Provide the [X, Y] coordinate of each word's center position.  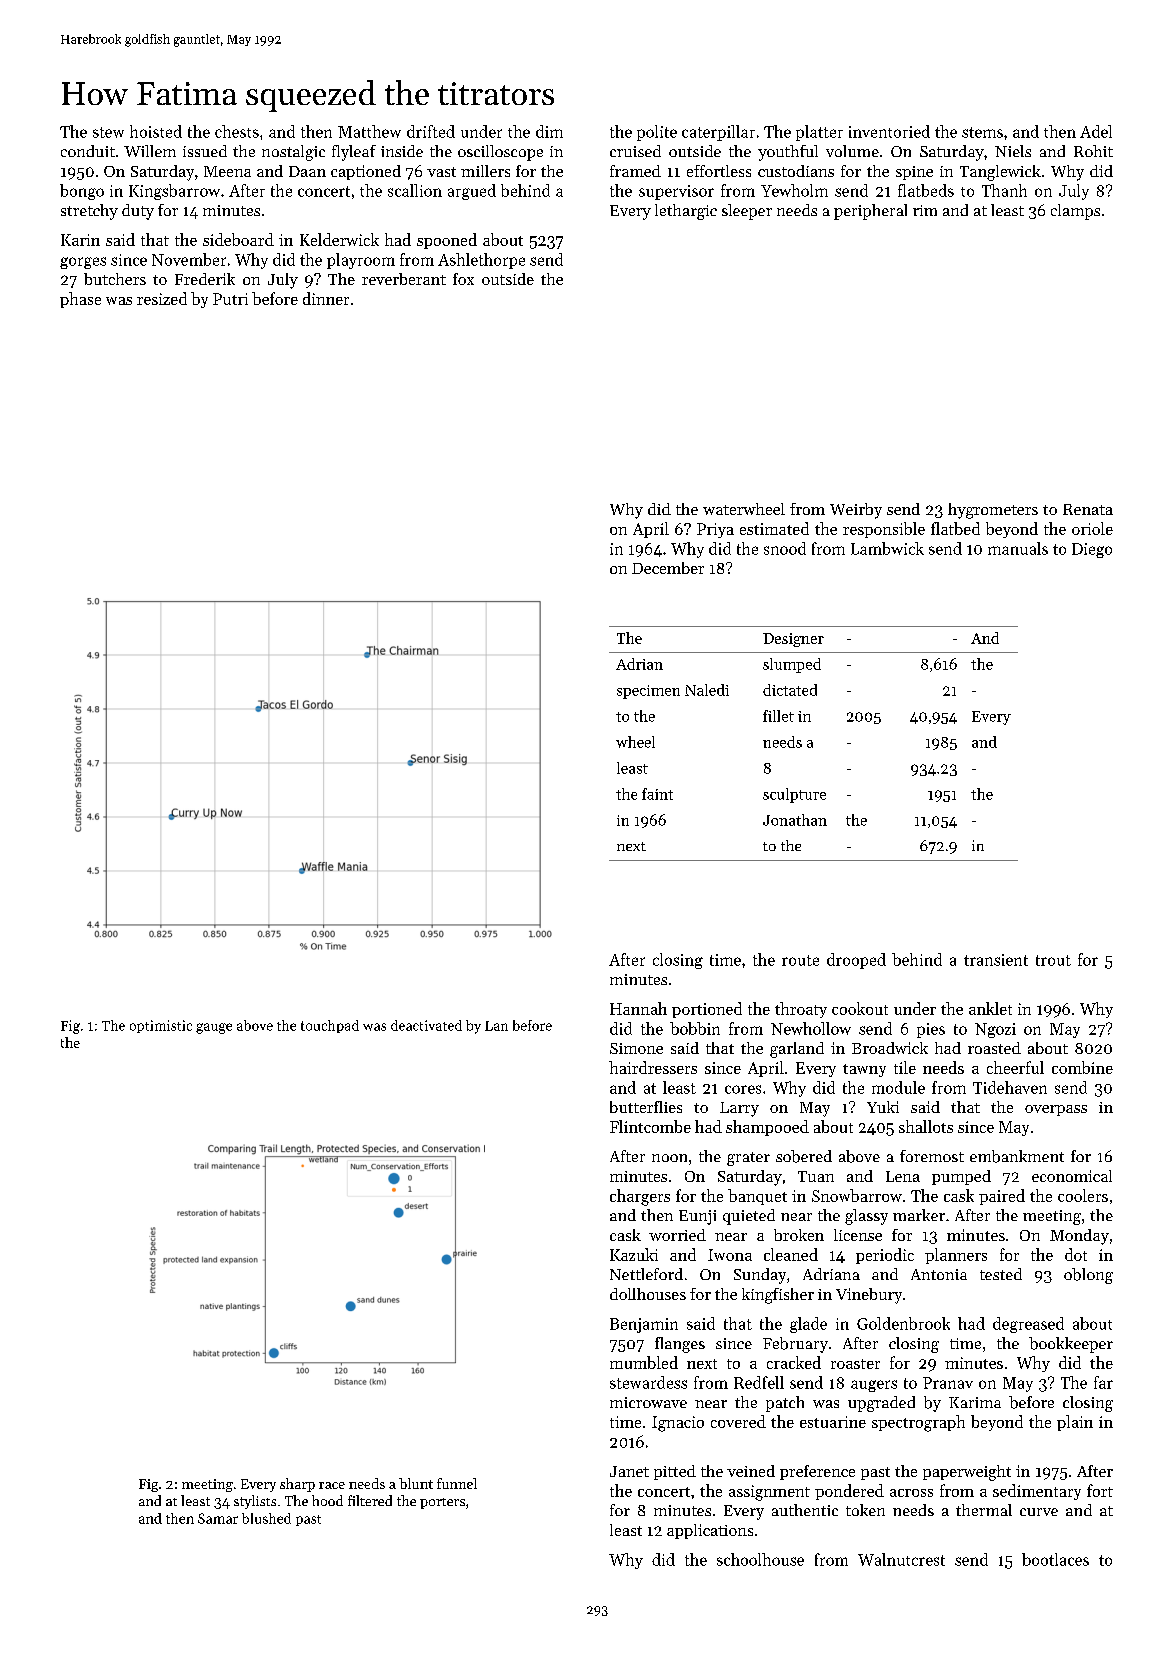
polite [657, 133]
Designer [793, 640]
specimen [648, 692]
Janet [629, 1471]
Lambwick [887, 548]
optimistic [161, 1026]
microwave [648, 1402]
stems [982, 132]
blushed [266, 1518]
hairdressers [653, 1067]
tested [1001, 1274]
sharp [297, 1485]
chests [237, 131]
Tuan [816, 1176]
